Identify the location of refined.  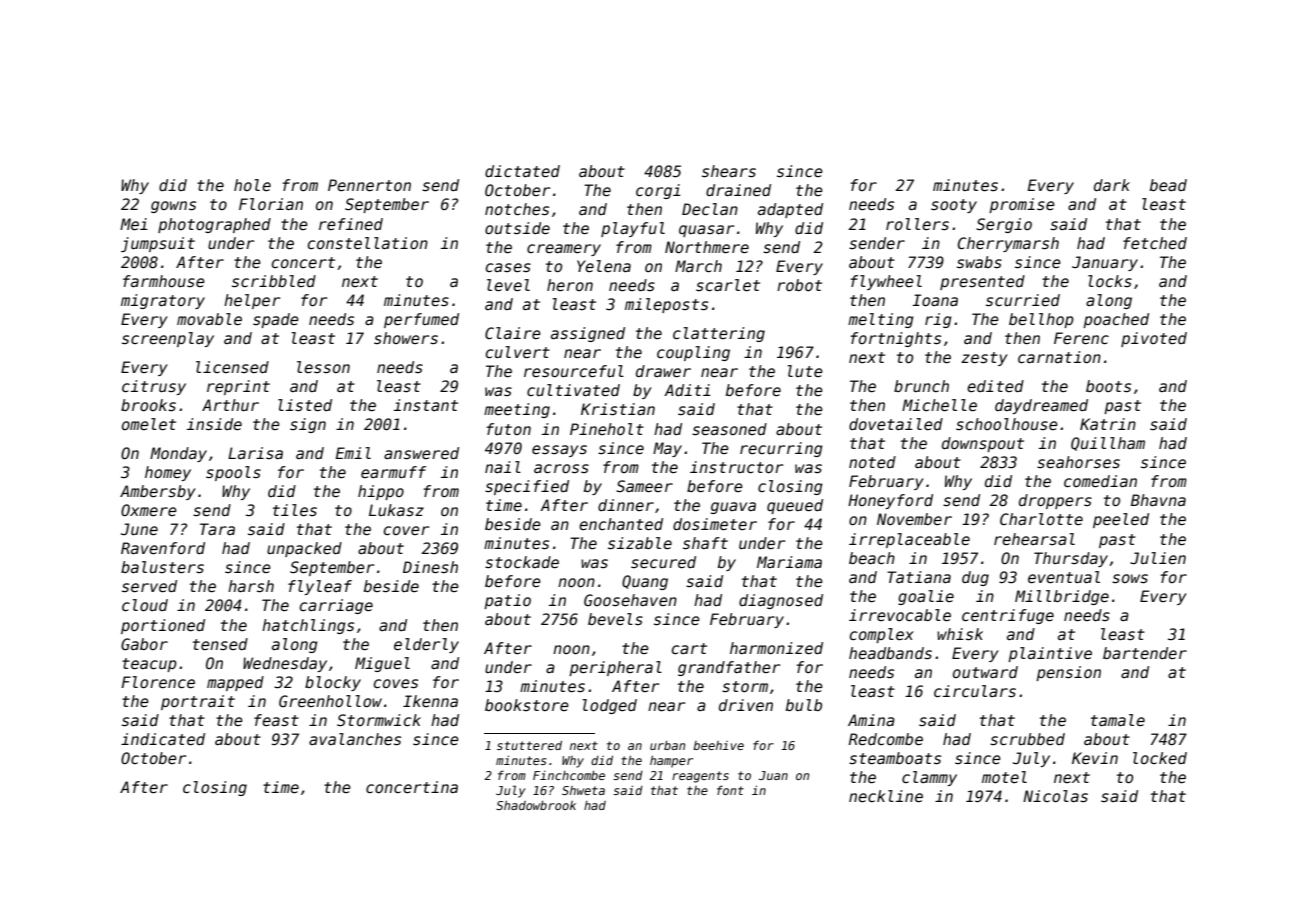
(351, 224).
